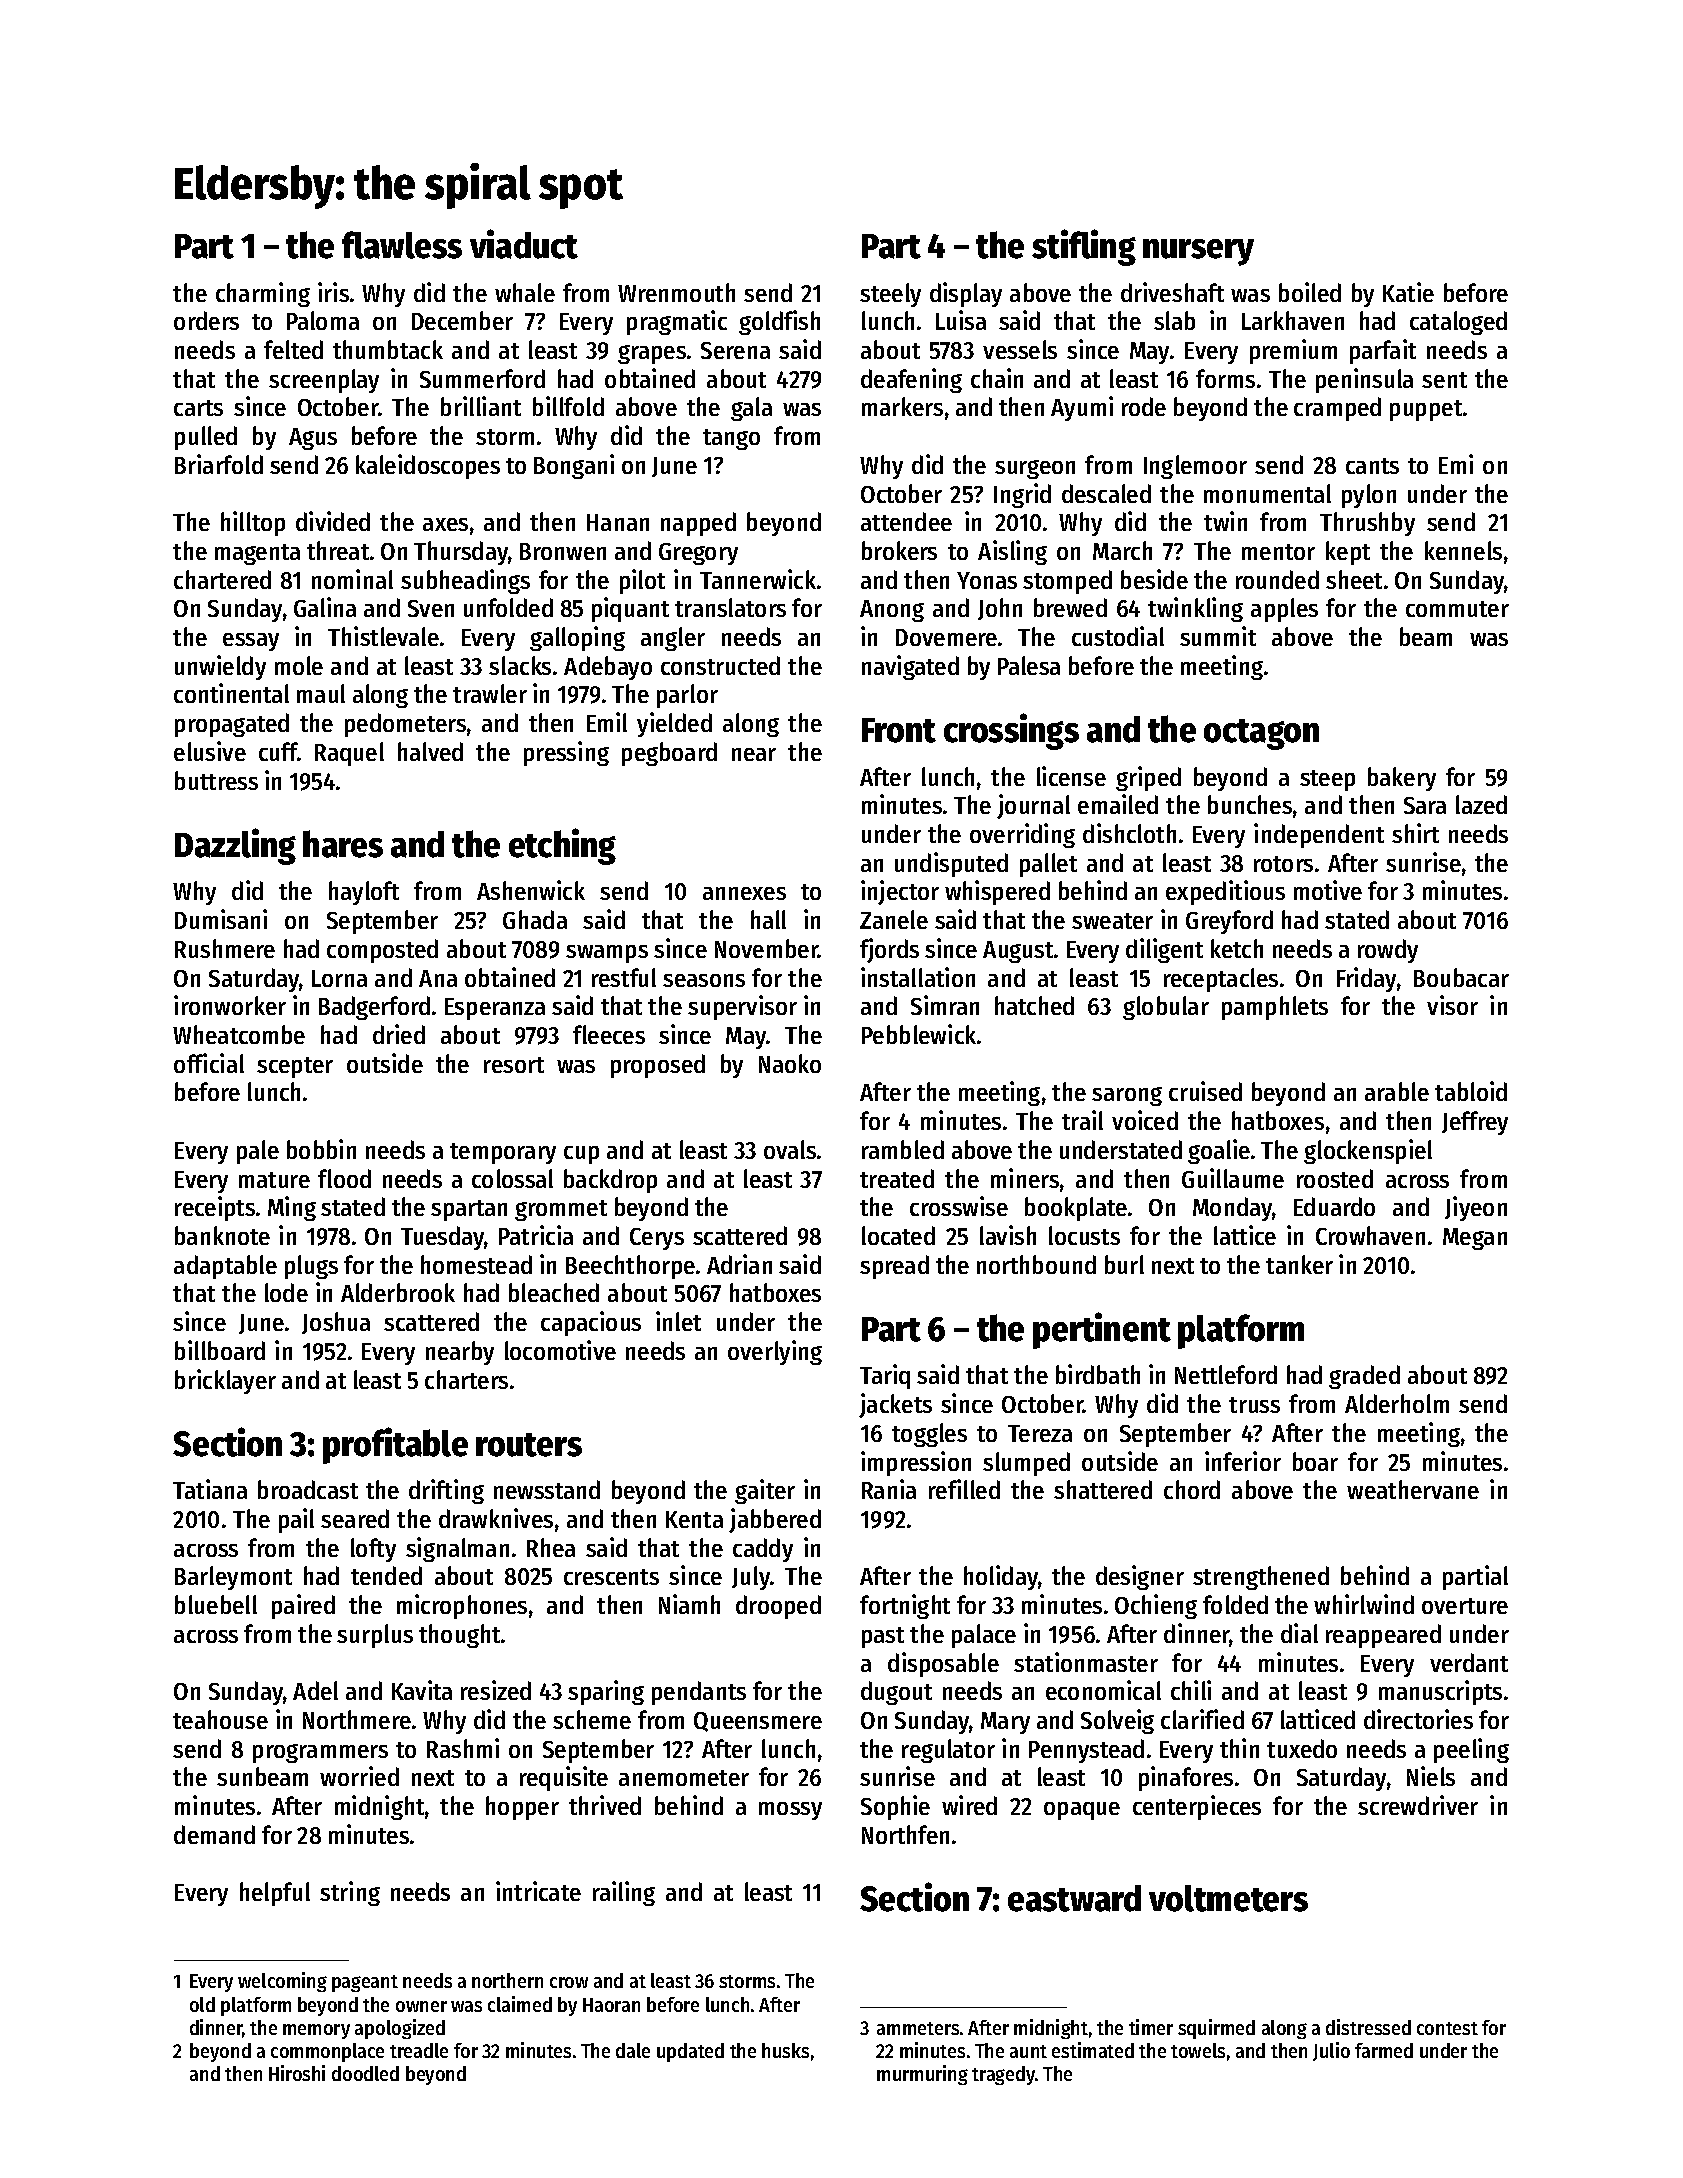 This document has height=2178, width=1683. I want to click on mossy, so click(790, 1811).
